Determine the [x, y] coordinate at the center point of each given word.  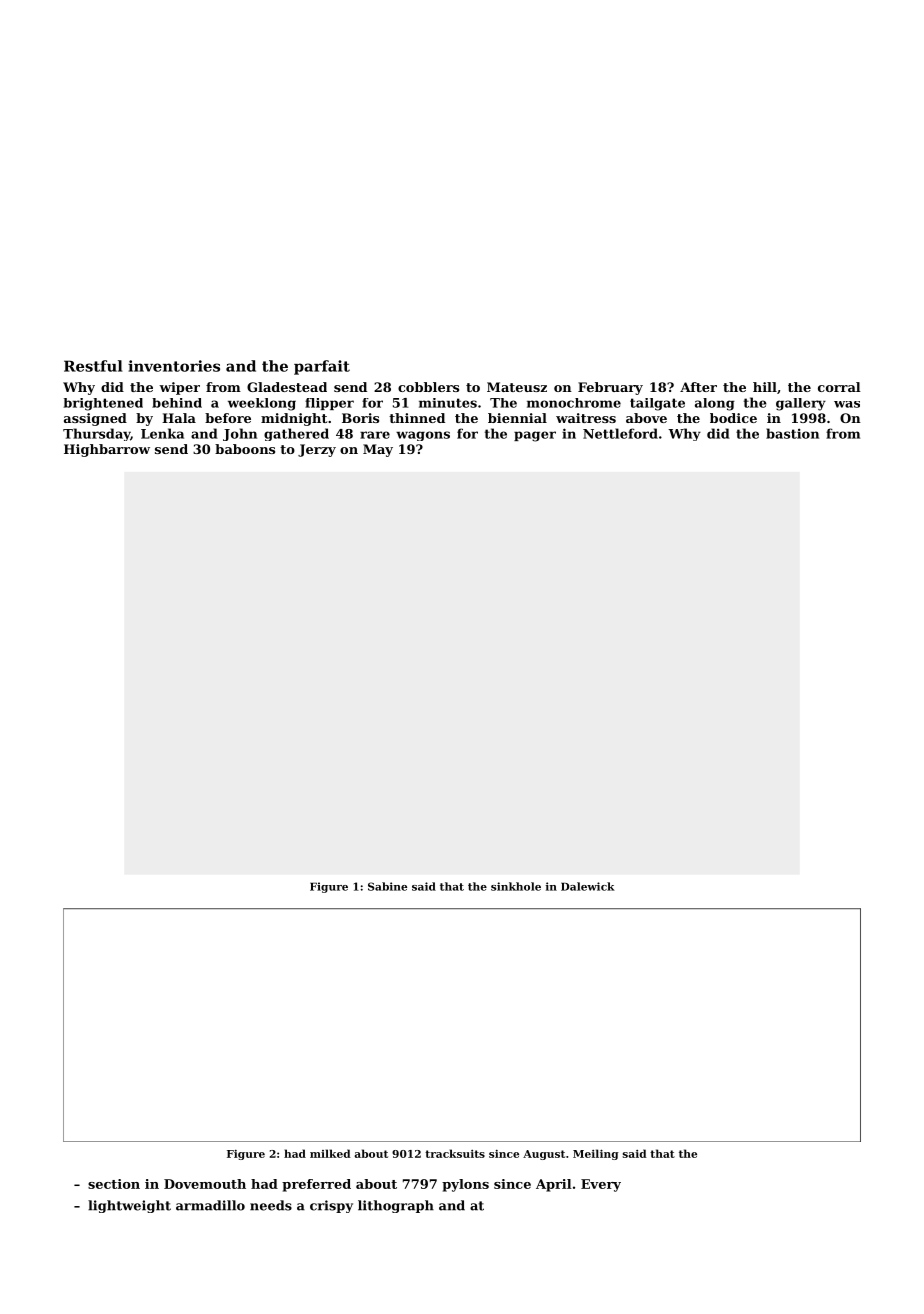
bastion [792, 433]
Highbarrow [107, 450]
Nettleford [620, 433]
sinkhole [516, 886]
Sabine [387, 886]
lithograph [396, 1206]
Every [601, 1185]
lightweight [129, 1206]
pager [535, 436]
